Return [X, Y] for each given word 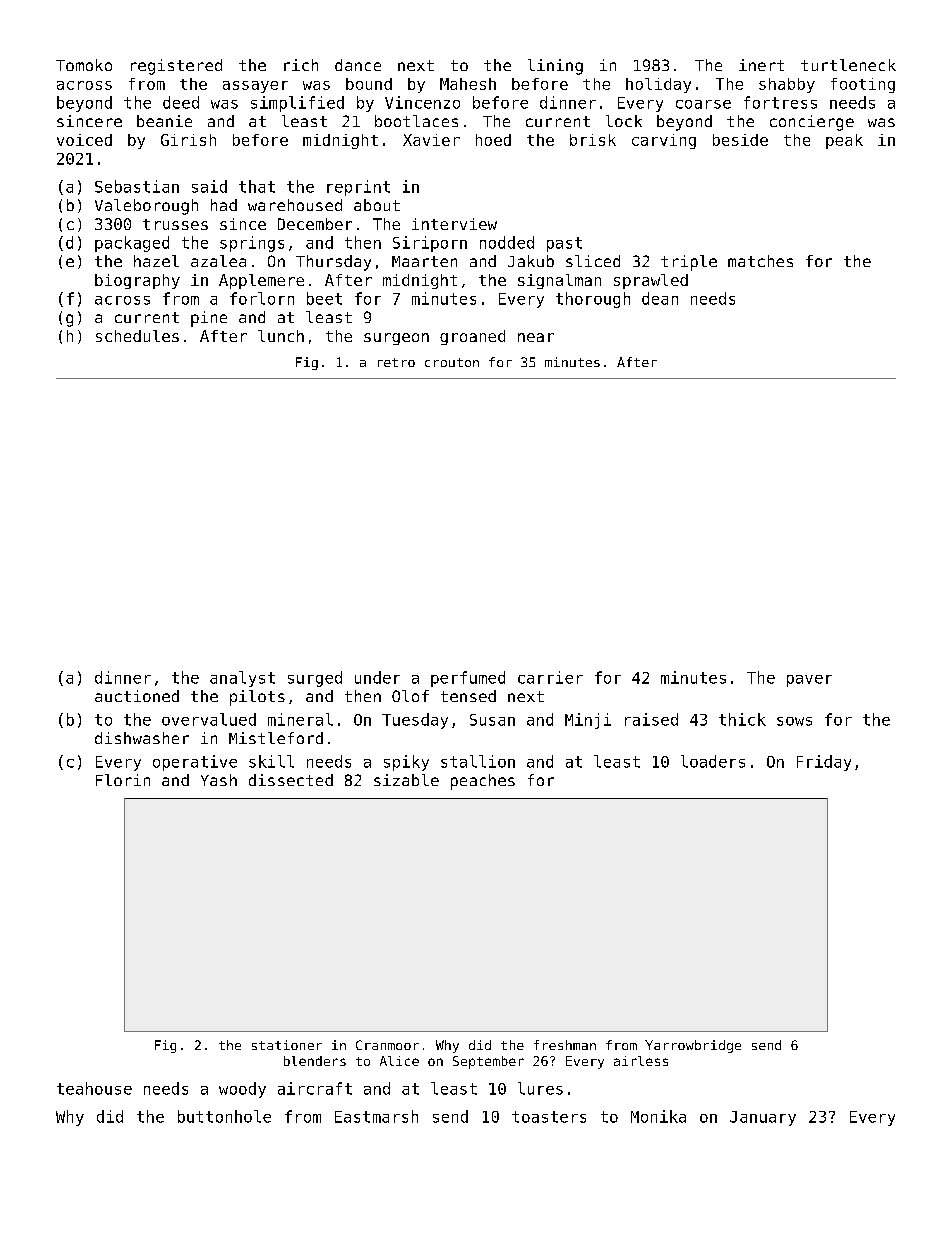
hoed [493, 140]
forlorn [262, 298]
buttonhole [224, 1116]
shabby [787, 85]
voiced [84, 140]
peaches [483, 782]
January [763, 1118]
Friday [824, 763]
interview [454, 224]
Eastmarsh [376, 1116]
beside [740, 140]
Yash [219, 780]
